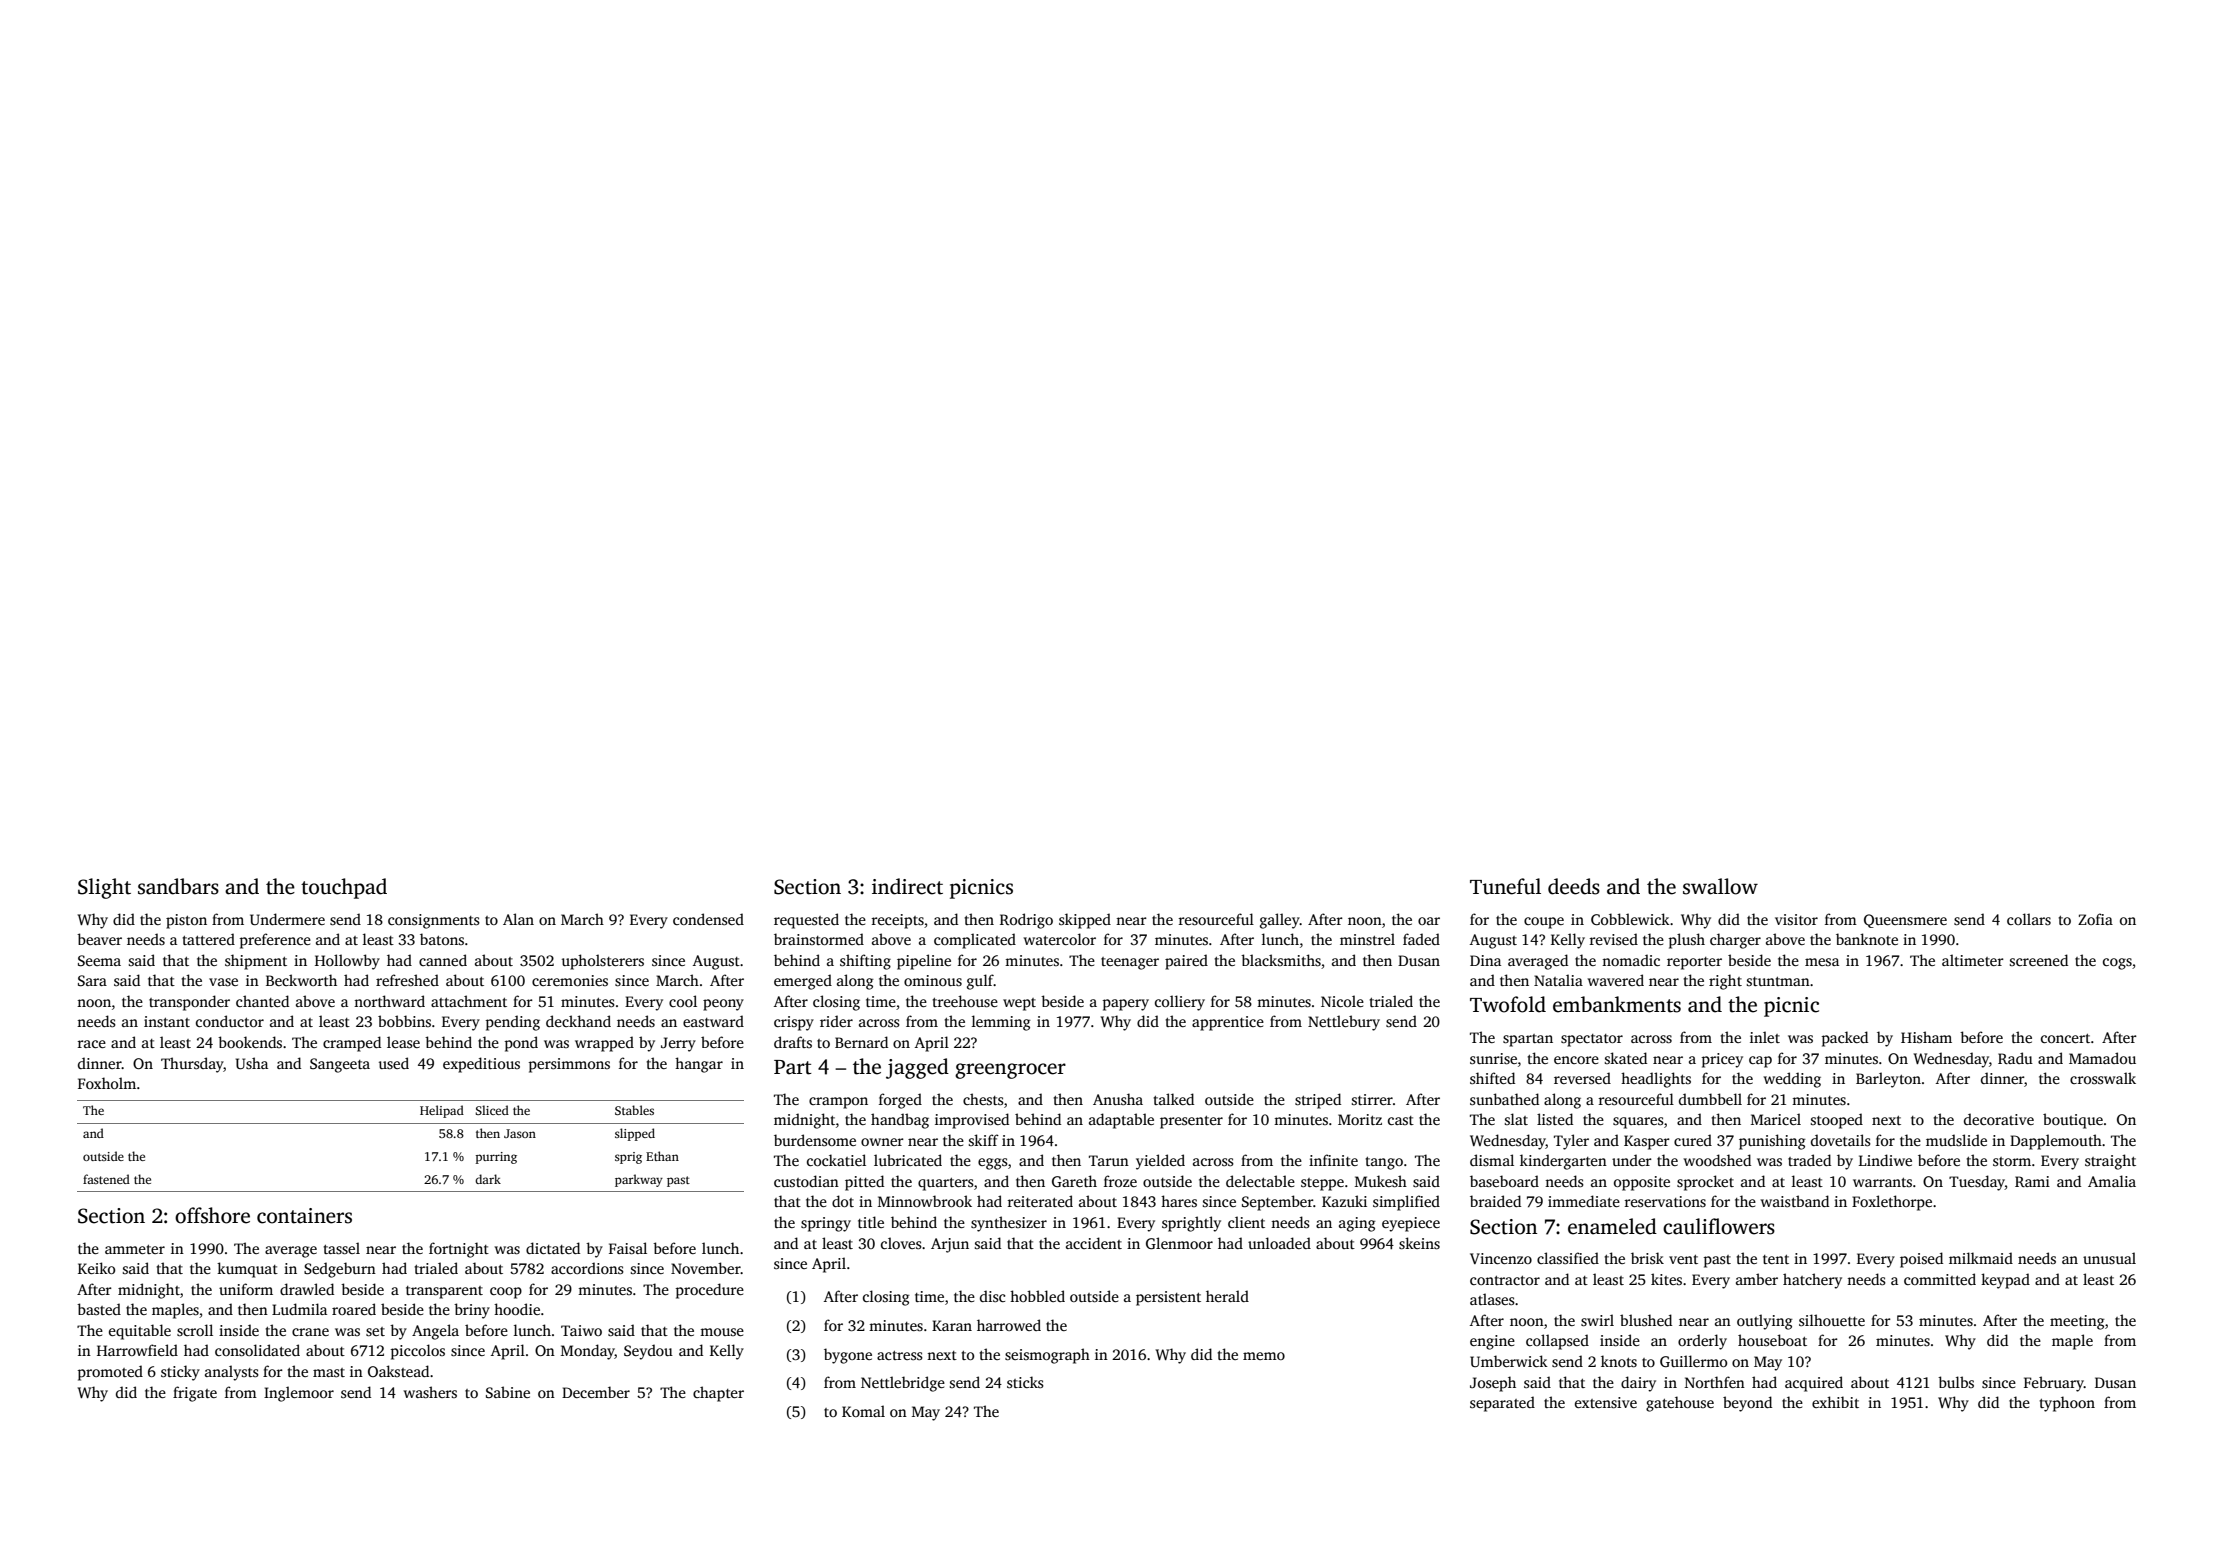 The height and width of the image is (1566, 2214). Describe the element at coordinates (1999, 1119) in the image. I see `decorative` at that location.
